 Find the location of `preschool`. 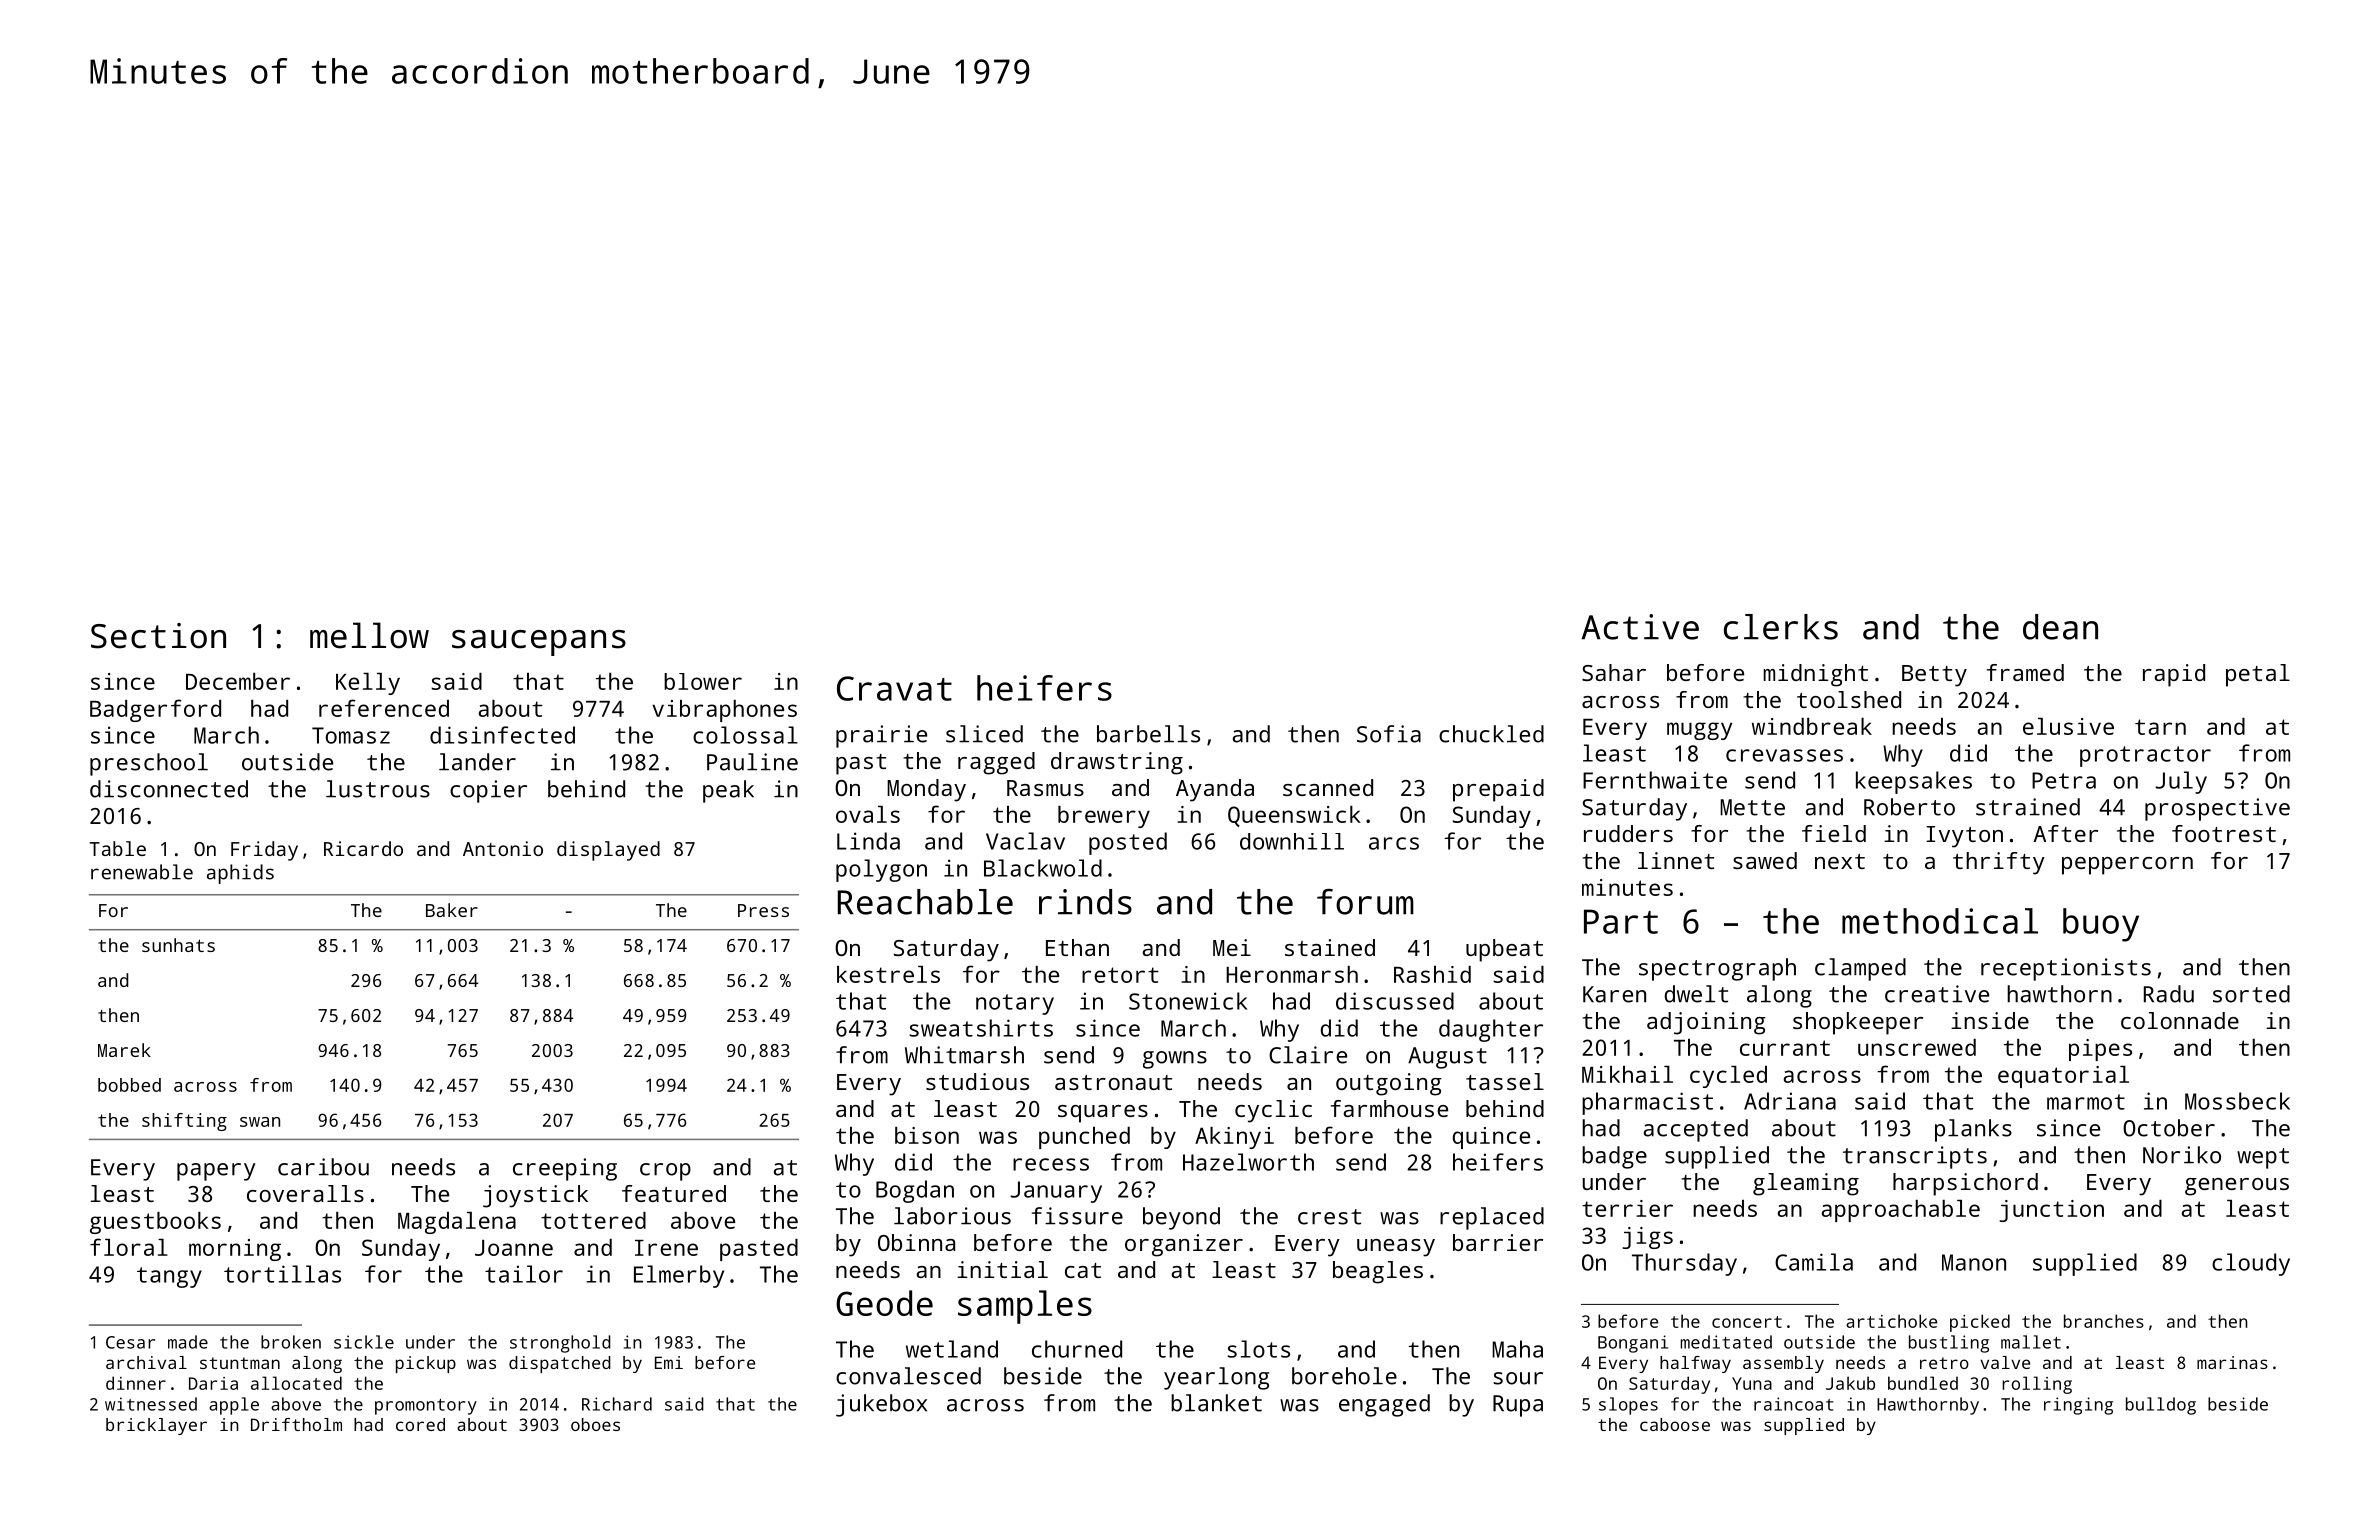

preschool is located at coordinates (149, 764).
